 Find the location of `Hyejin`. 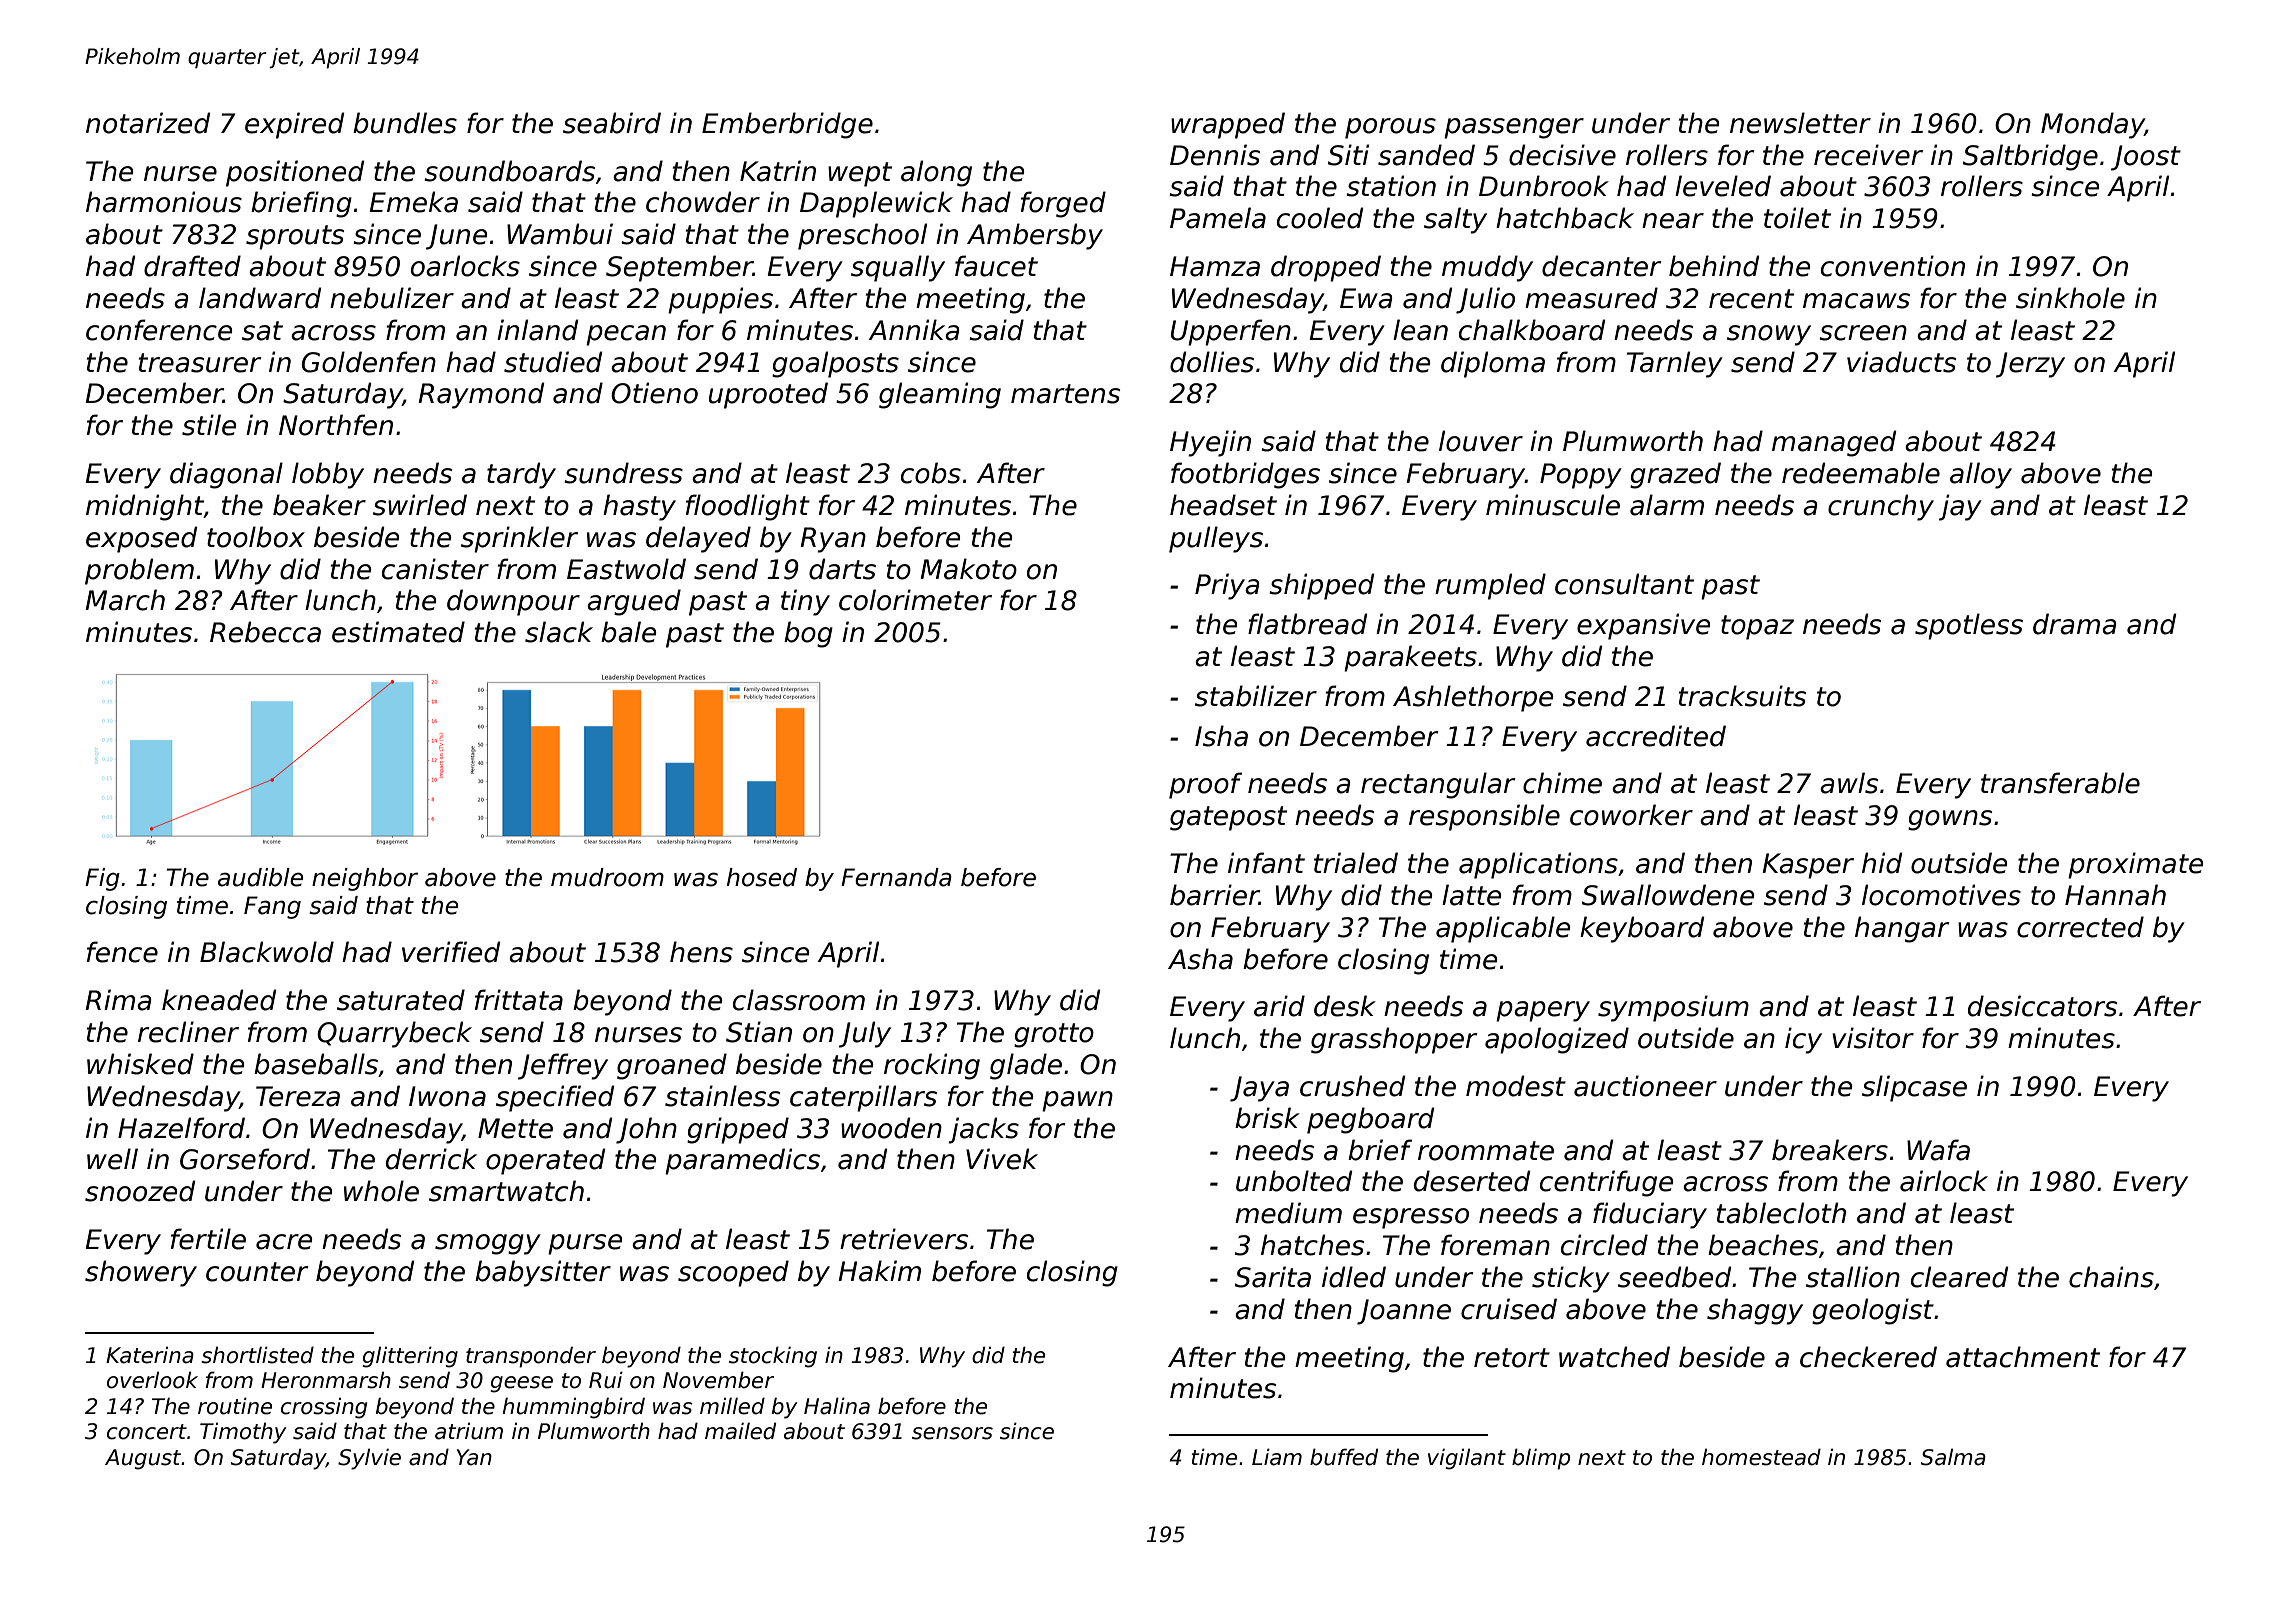

Hyejin is located at coordinates (1210, 443).
